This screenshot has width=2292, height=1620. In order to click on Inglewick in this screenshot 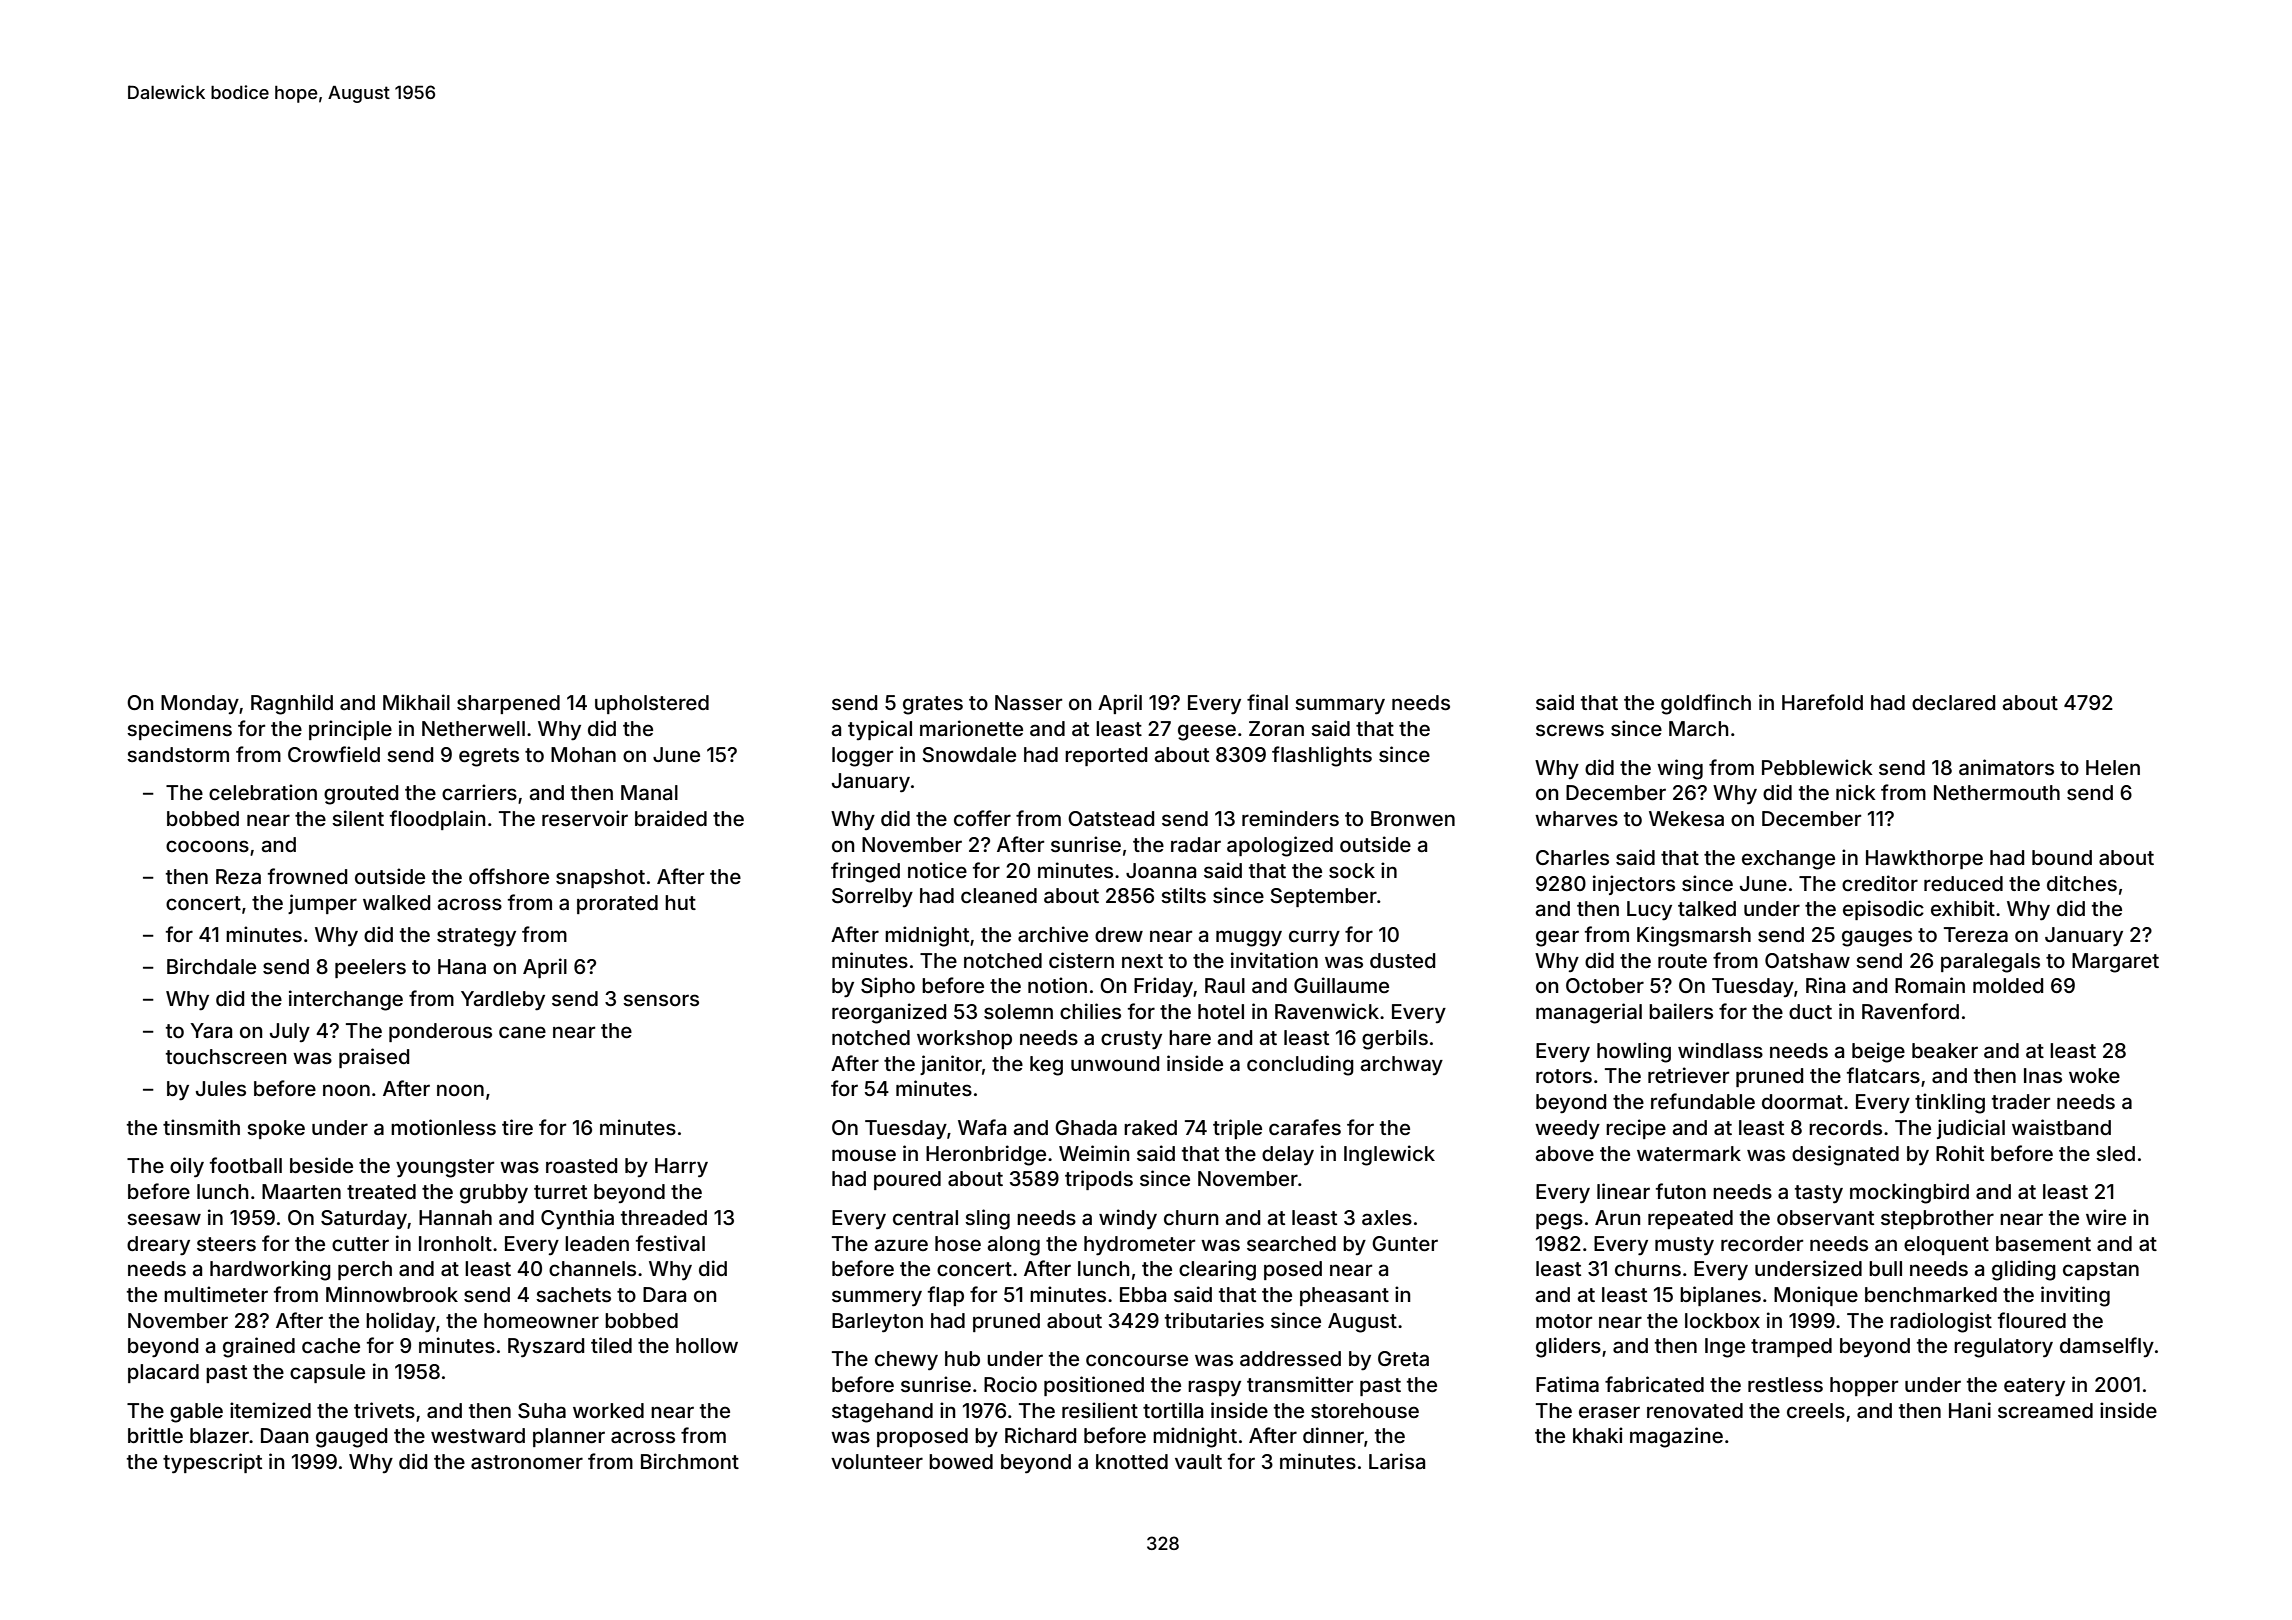, I will do `click(1389, 1155)`.
